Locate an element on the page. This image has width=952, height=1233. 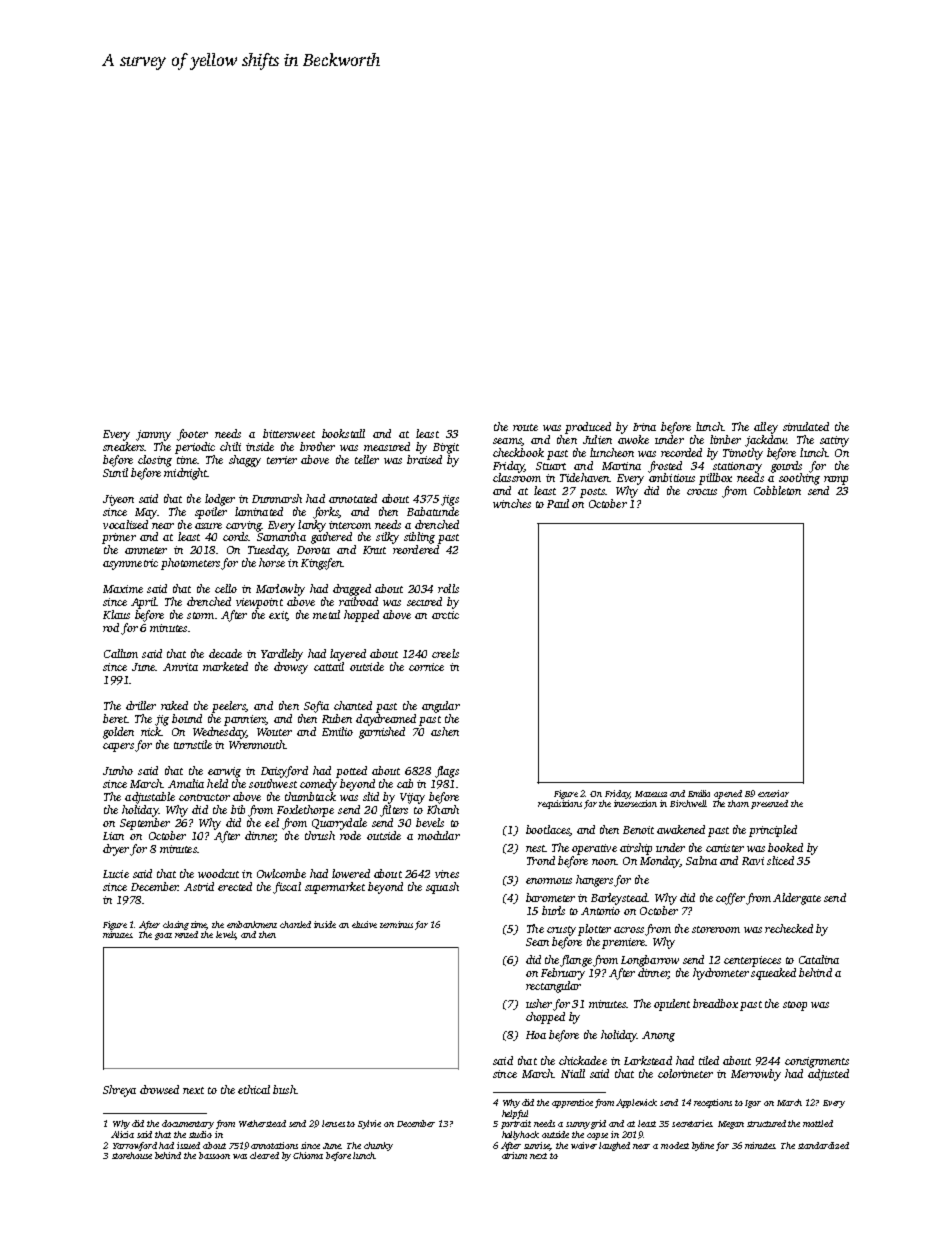
chunky is located at coordinates (378, 1146).
